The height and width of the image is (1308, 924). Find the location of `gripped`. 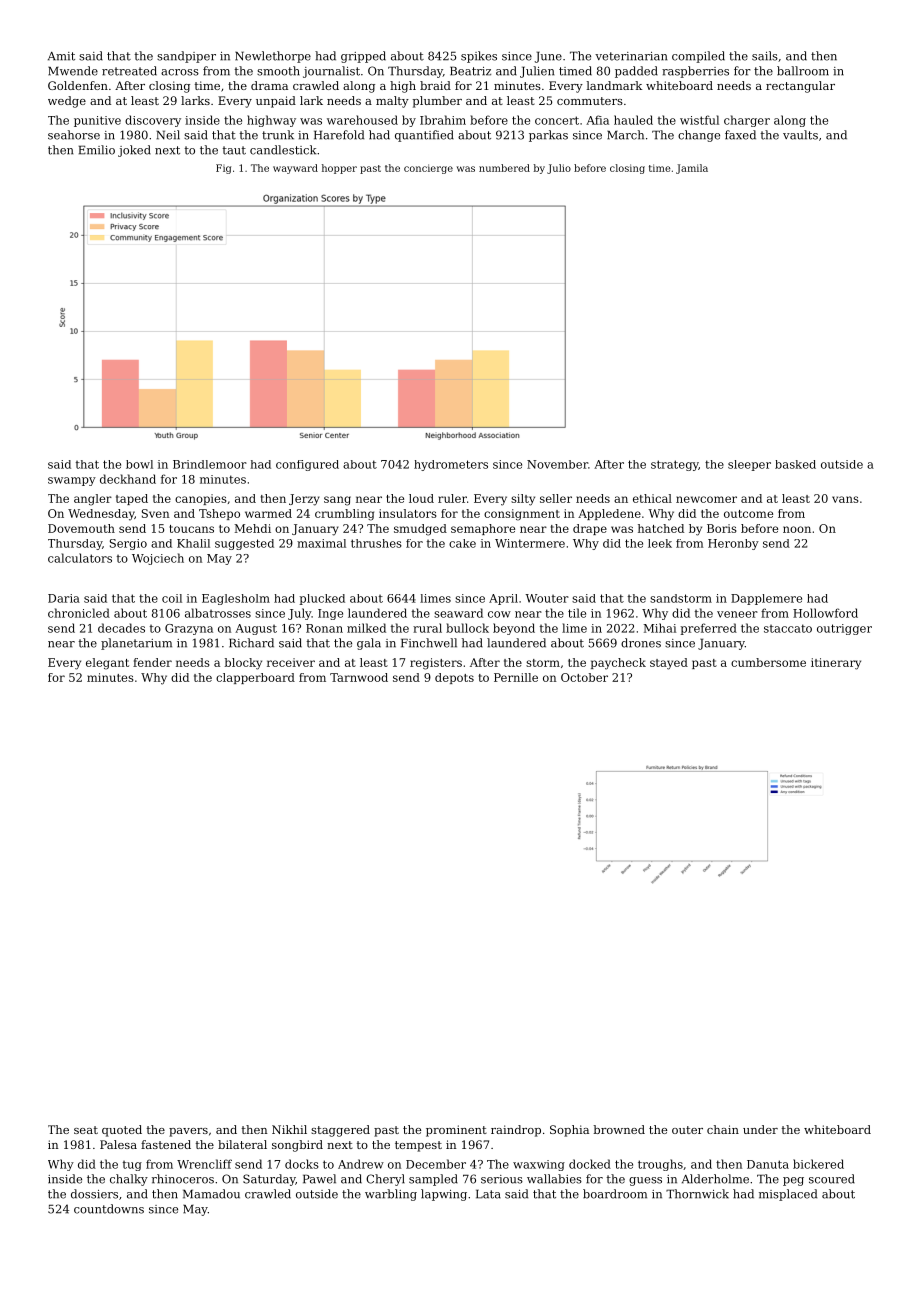

gripped is located at coordinates (363, 57).
